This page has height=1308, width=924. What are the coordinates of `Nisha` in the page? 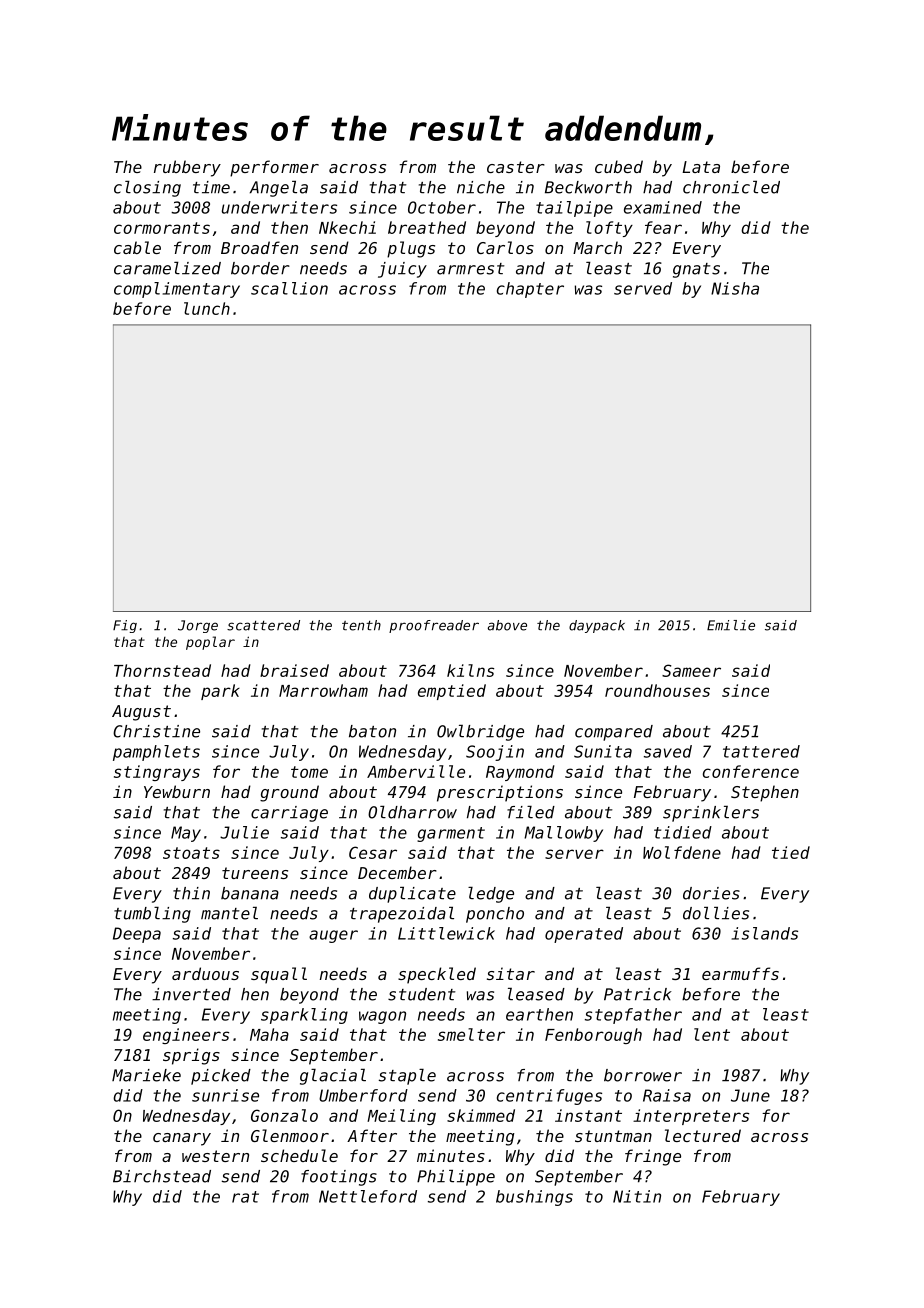 It's located at (735, 288).
